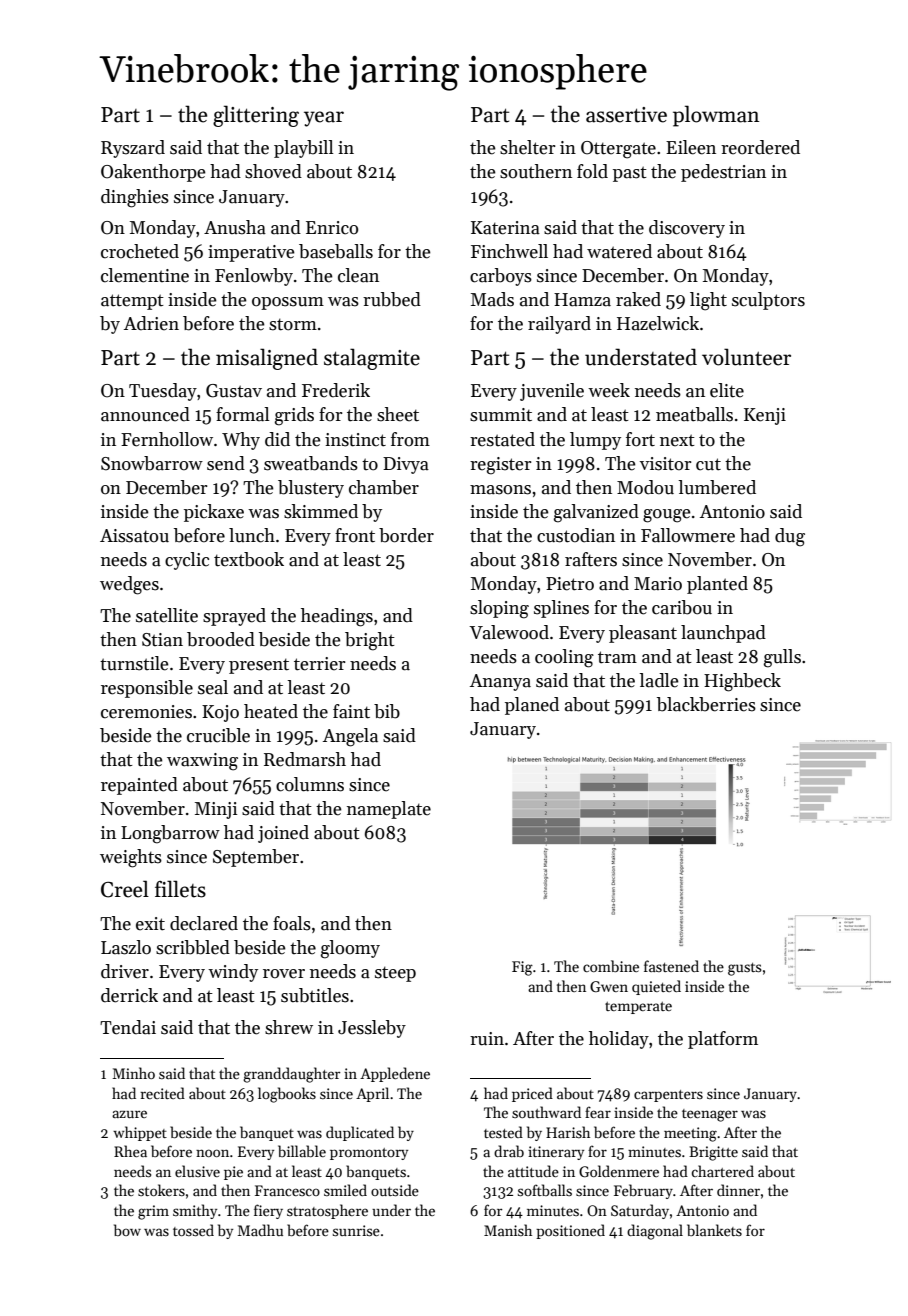 Image resolution: width=908 pixels, height=1316 pixels. I want to click on ladle, so click(659, 680).
